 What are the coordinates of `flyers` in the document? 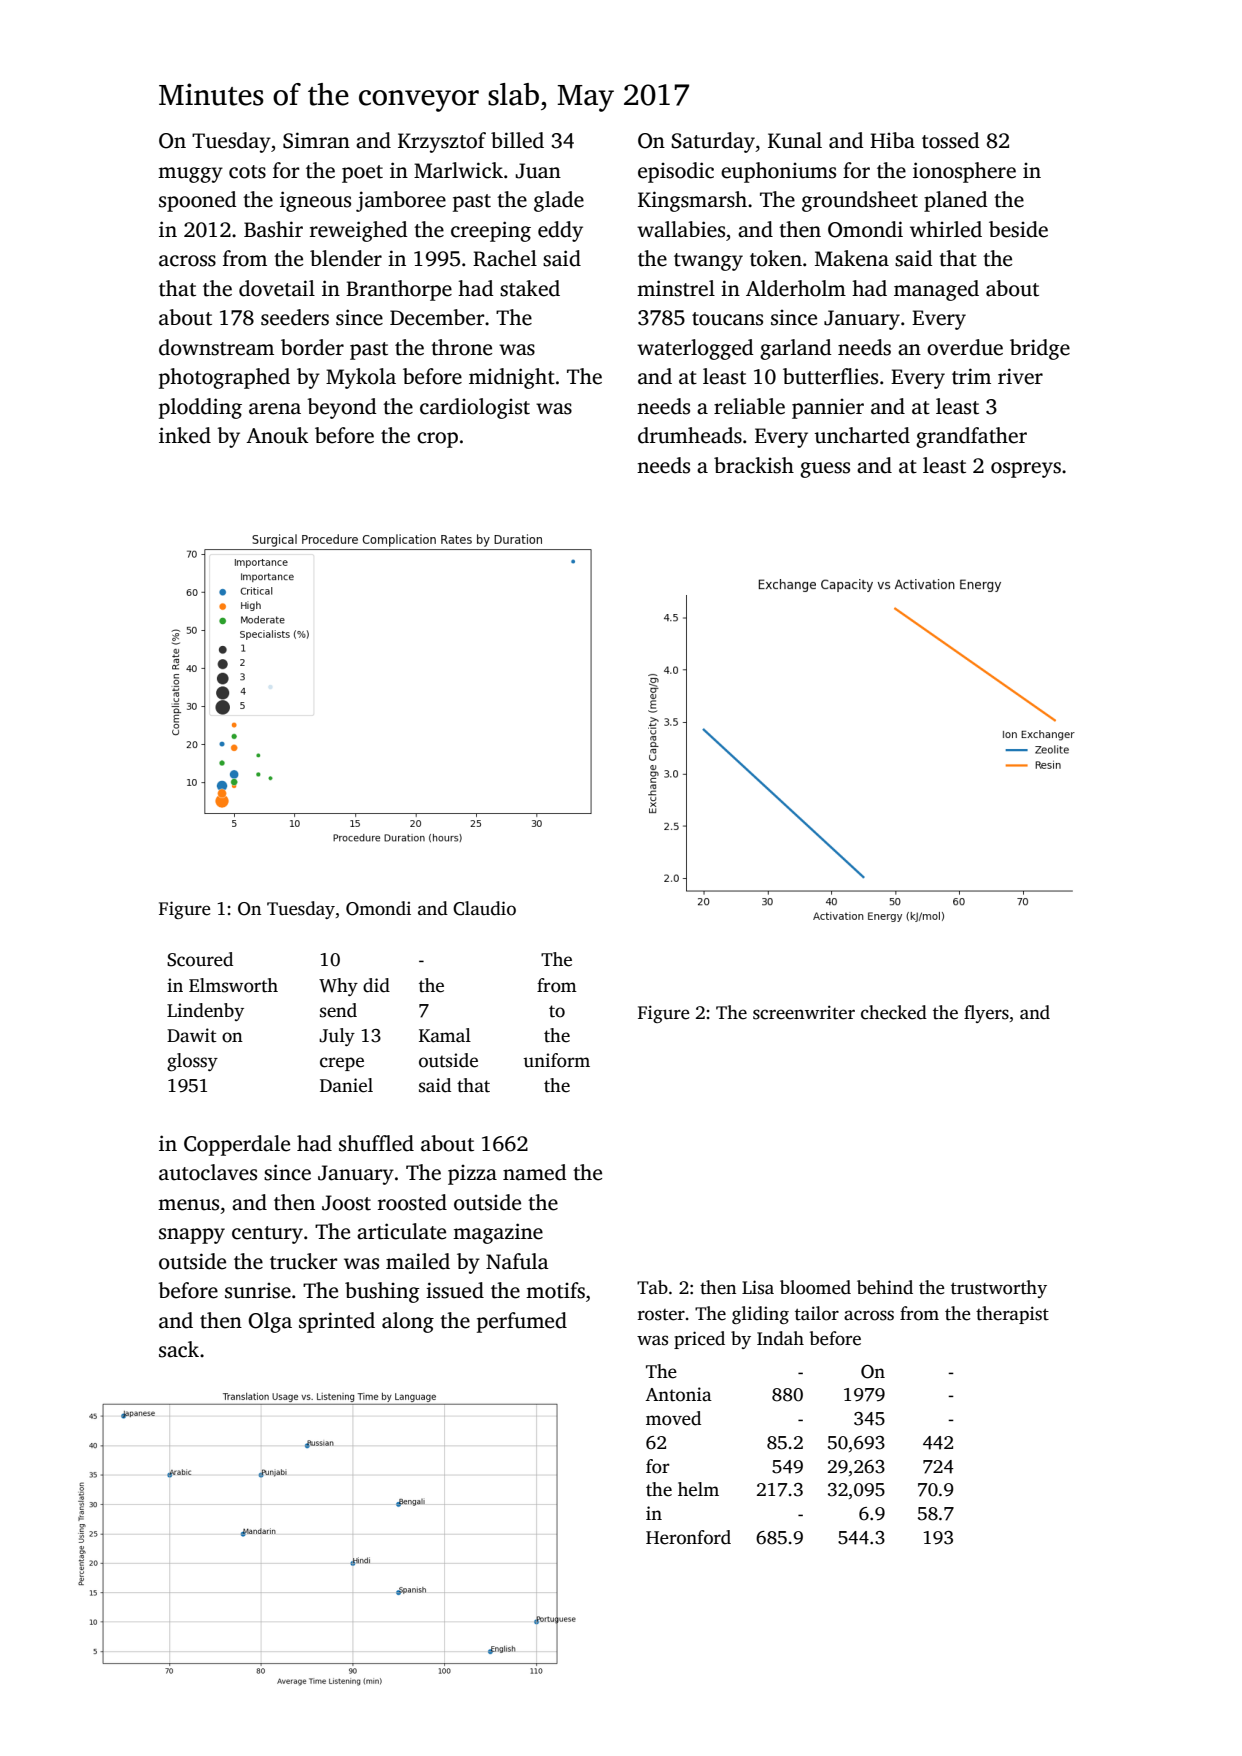 It's located at (986, 1014).
